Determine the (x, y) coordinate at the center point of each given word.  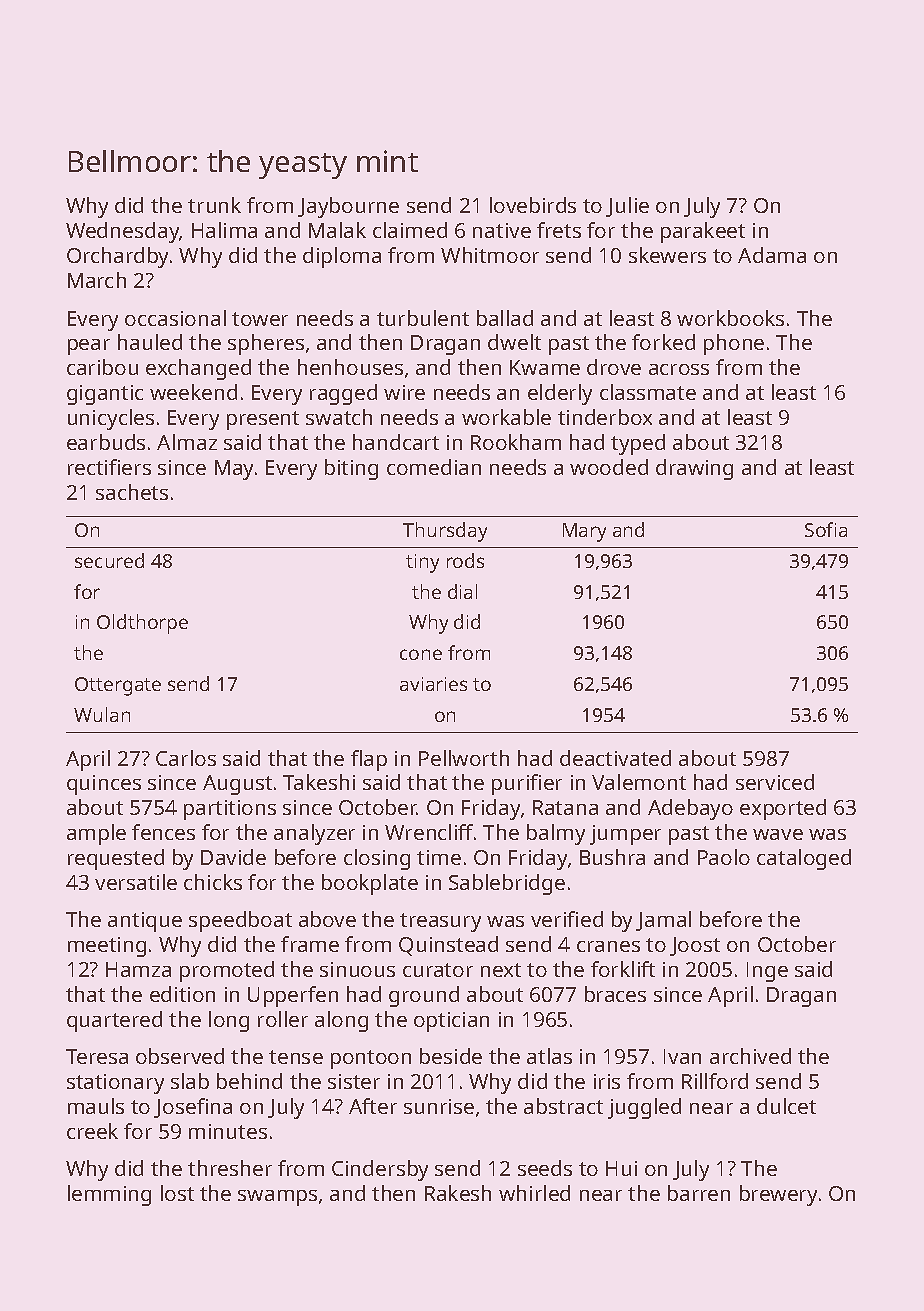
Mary (584, 532)
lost (177, 1193)
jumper (625, 835)
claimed (410, 230)
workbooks (730, 318)
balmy (556, 834)
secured (109, 560)
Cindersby (380, 1170)
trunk (214, 205)
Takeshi (319, 782)
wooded (609, 467)
